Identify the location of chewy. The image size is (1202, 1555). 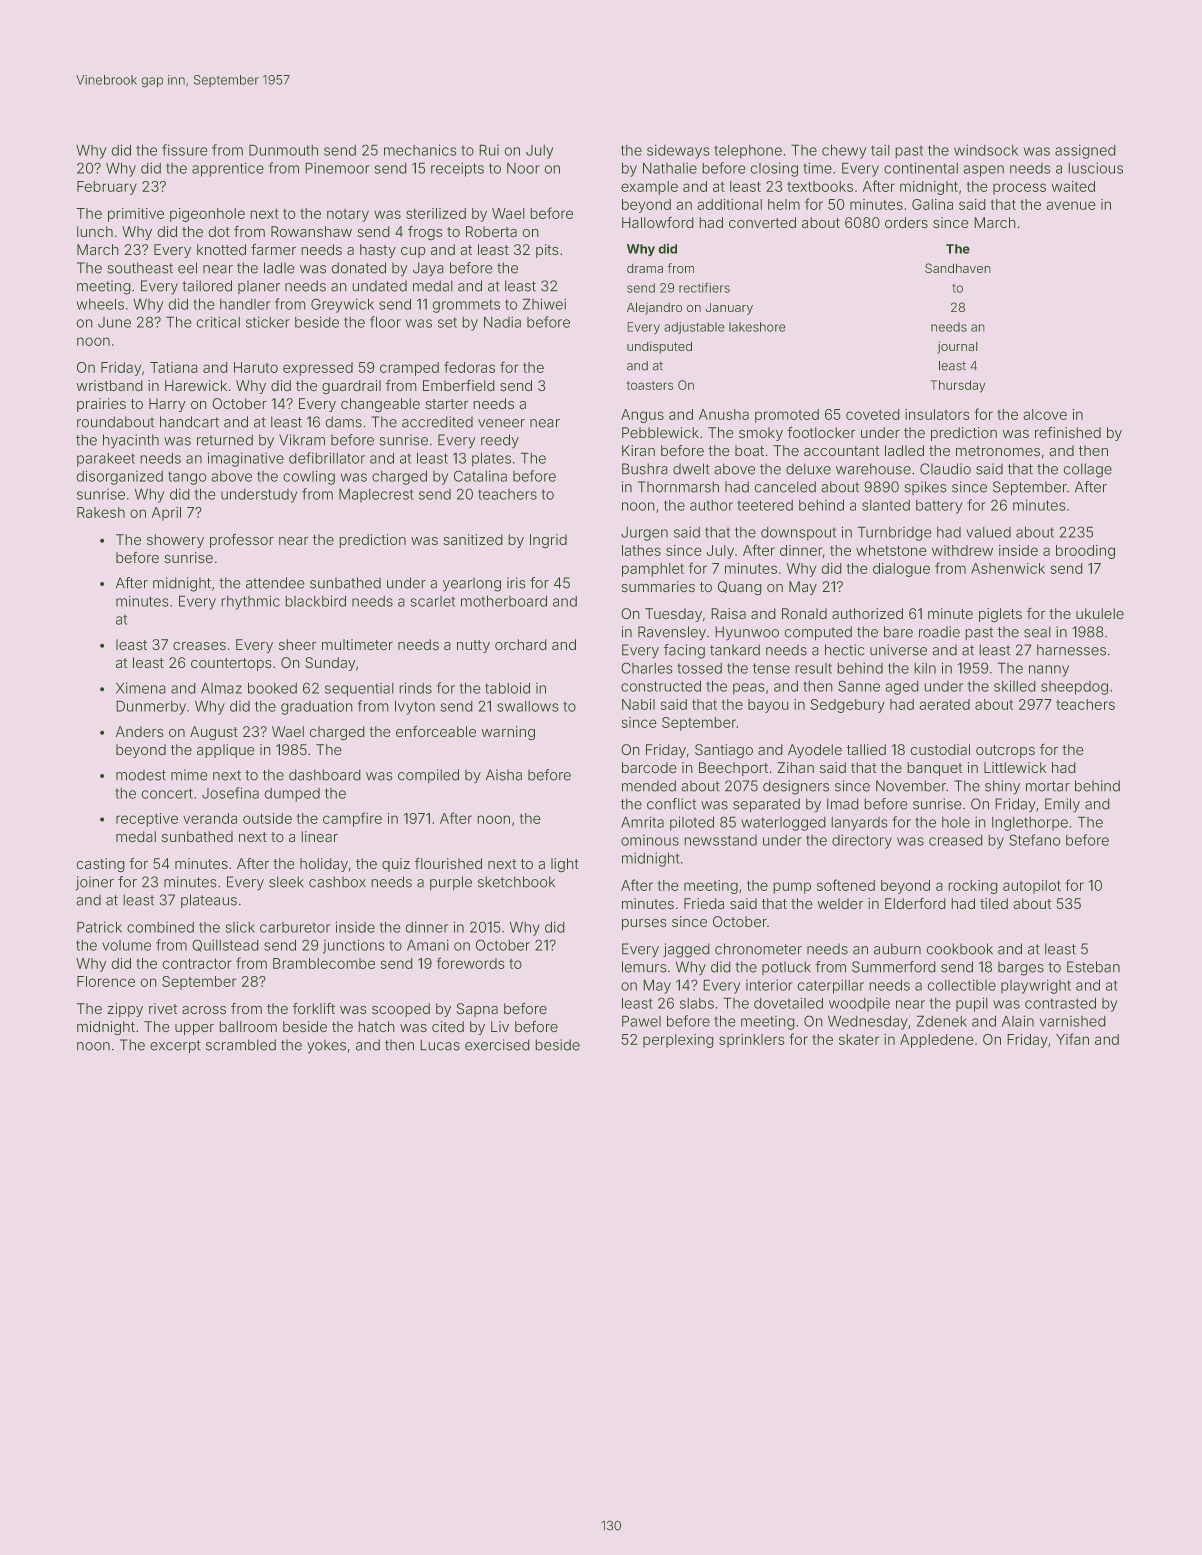
(844, 151).
